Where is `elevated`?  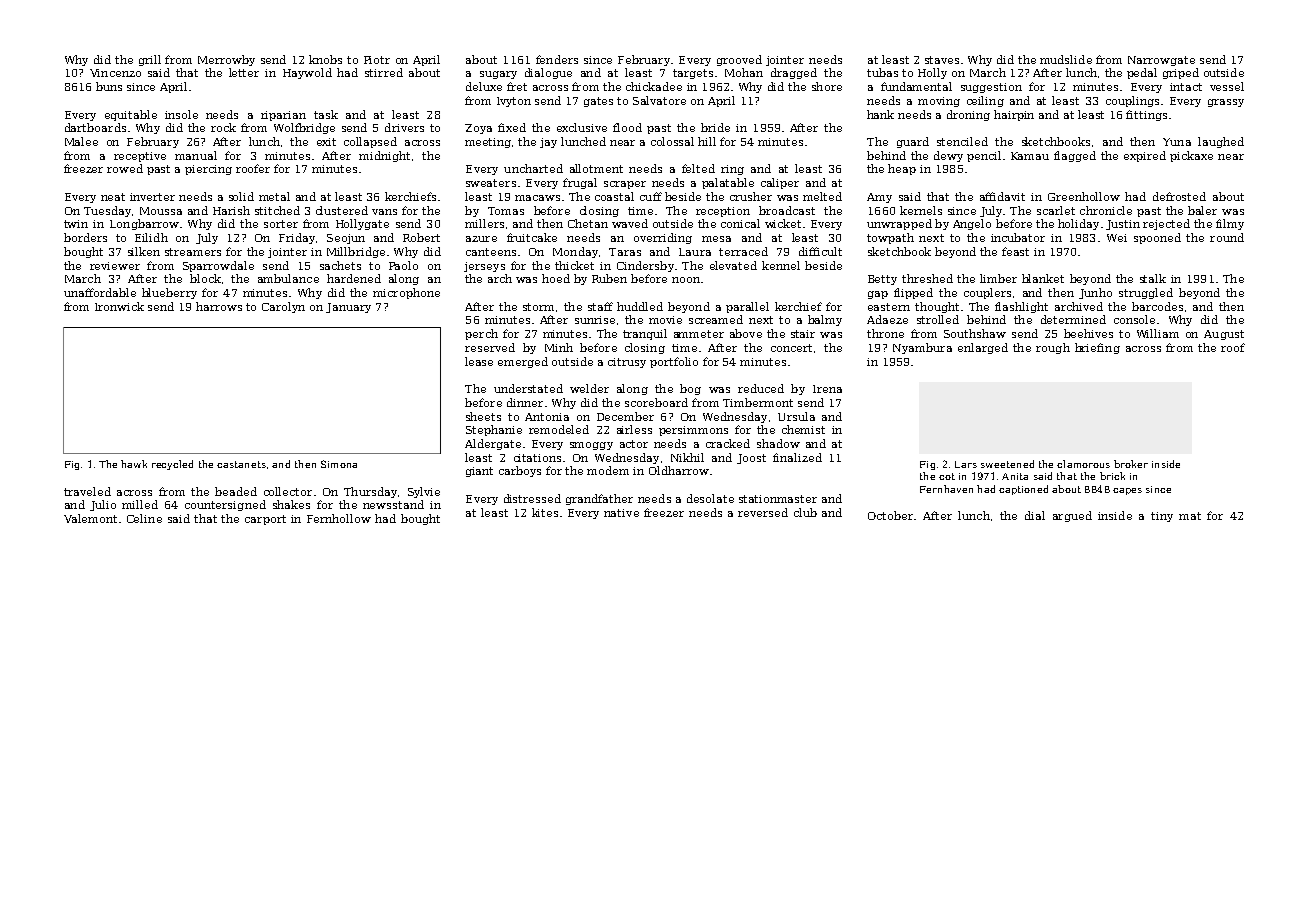 elevated is located at coordinates (733, 265).
